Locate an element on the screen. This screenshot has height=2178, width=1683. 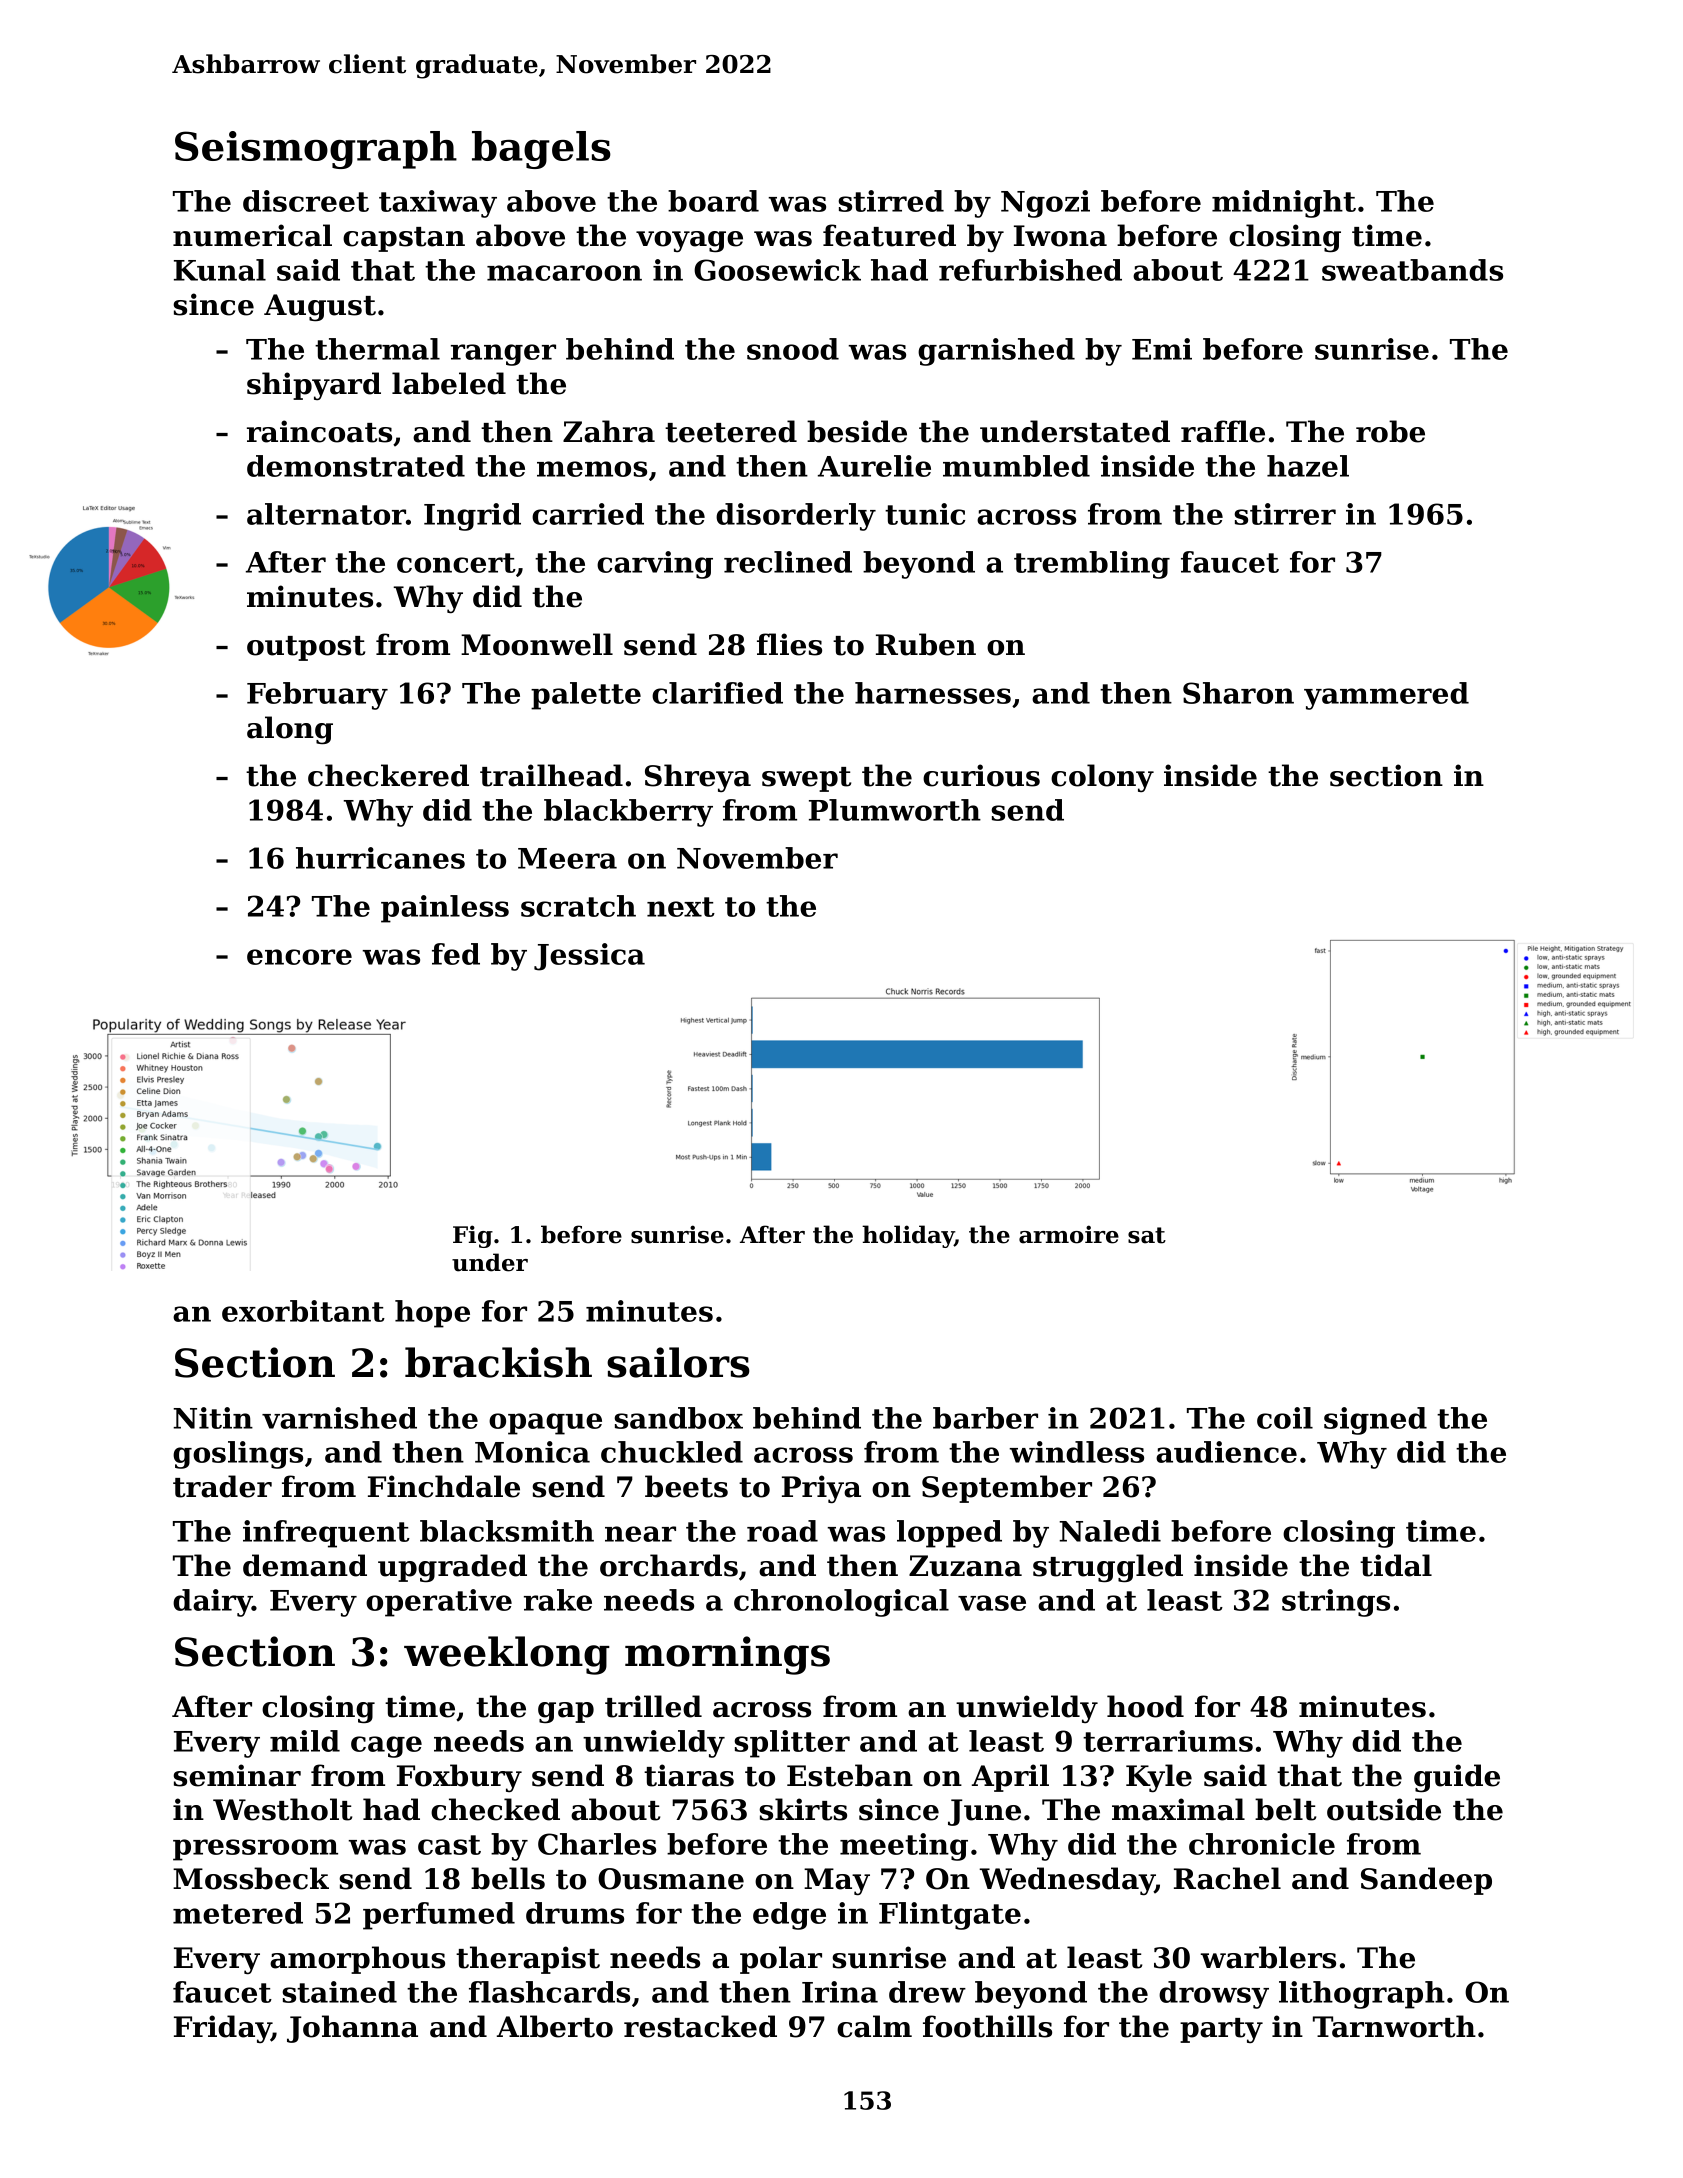
Jessica is located at coordinates (589, 957).
